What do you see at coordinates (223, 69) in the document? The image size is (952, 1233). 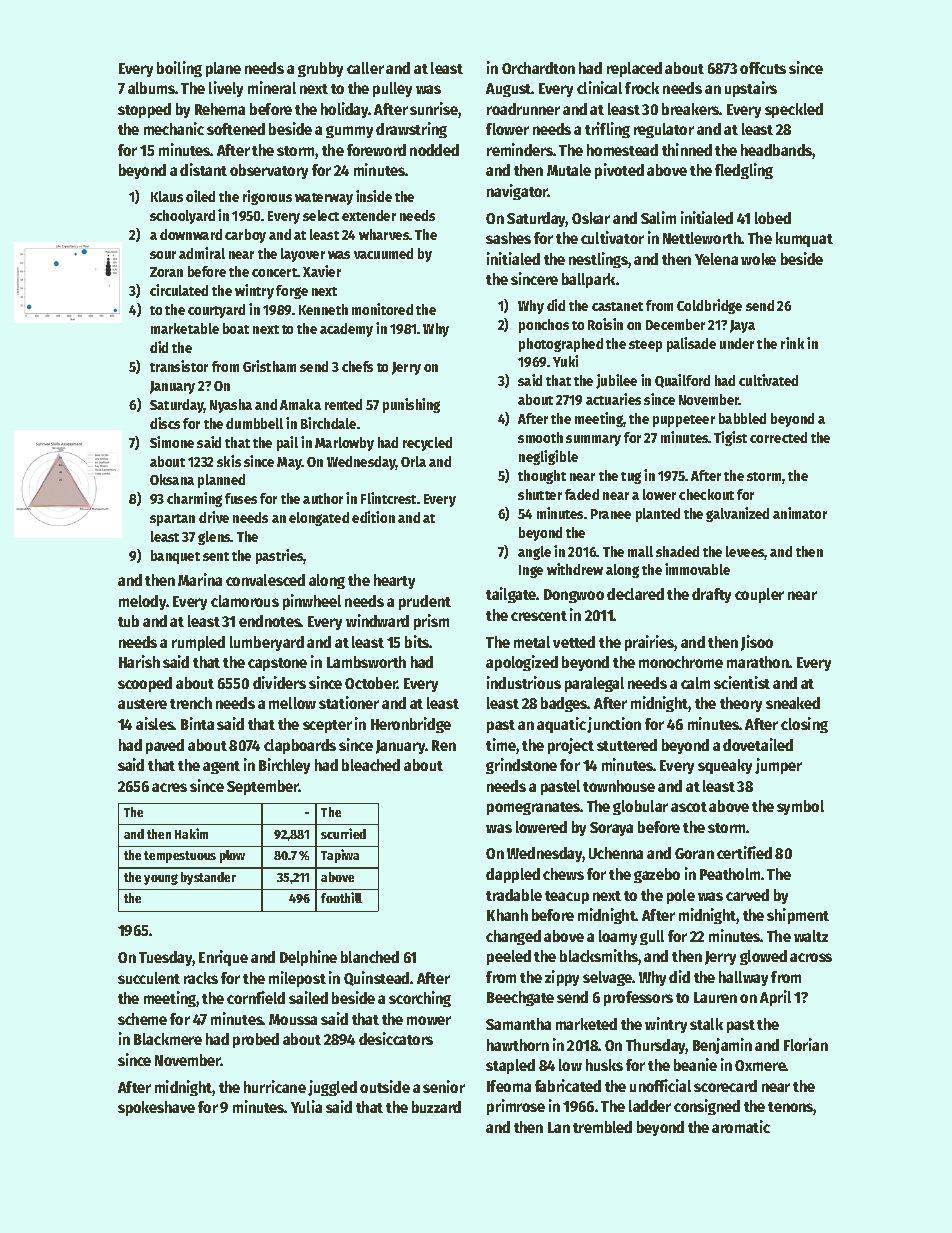 I see `plane` at bounding box center [223, 69].
